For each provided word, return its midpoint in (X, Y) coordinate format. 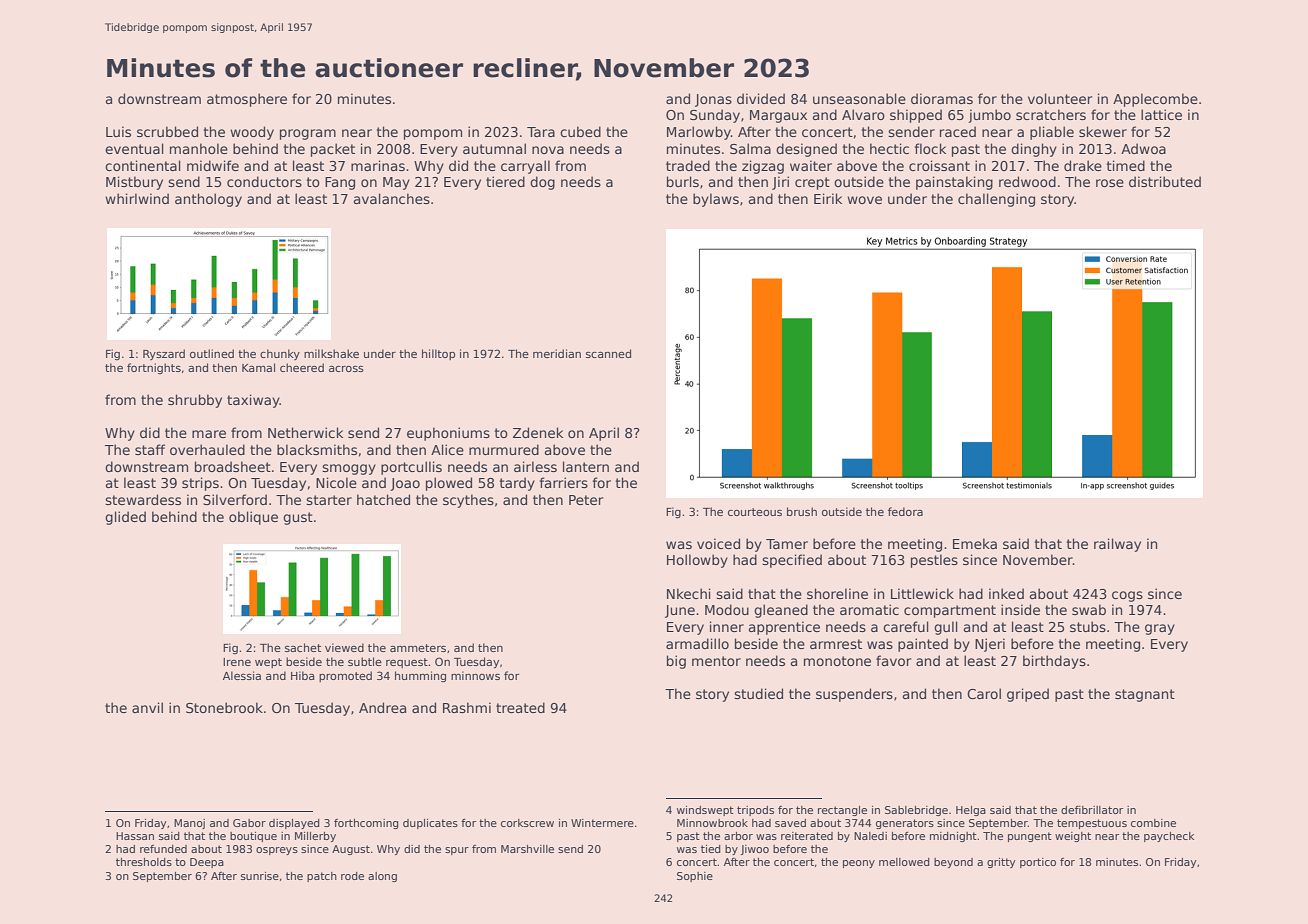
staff (150, 449)
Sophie (695, 877)
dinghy (1034, 150)
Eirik (828, 198)
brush (802, 511)
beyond (953, 863)
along (382, 877)
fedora (905, 511)
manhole (199, 148)
